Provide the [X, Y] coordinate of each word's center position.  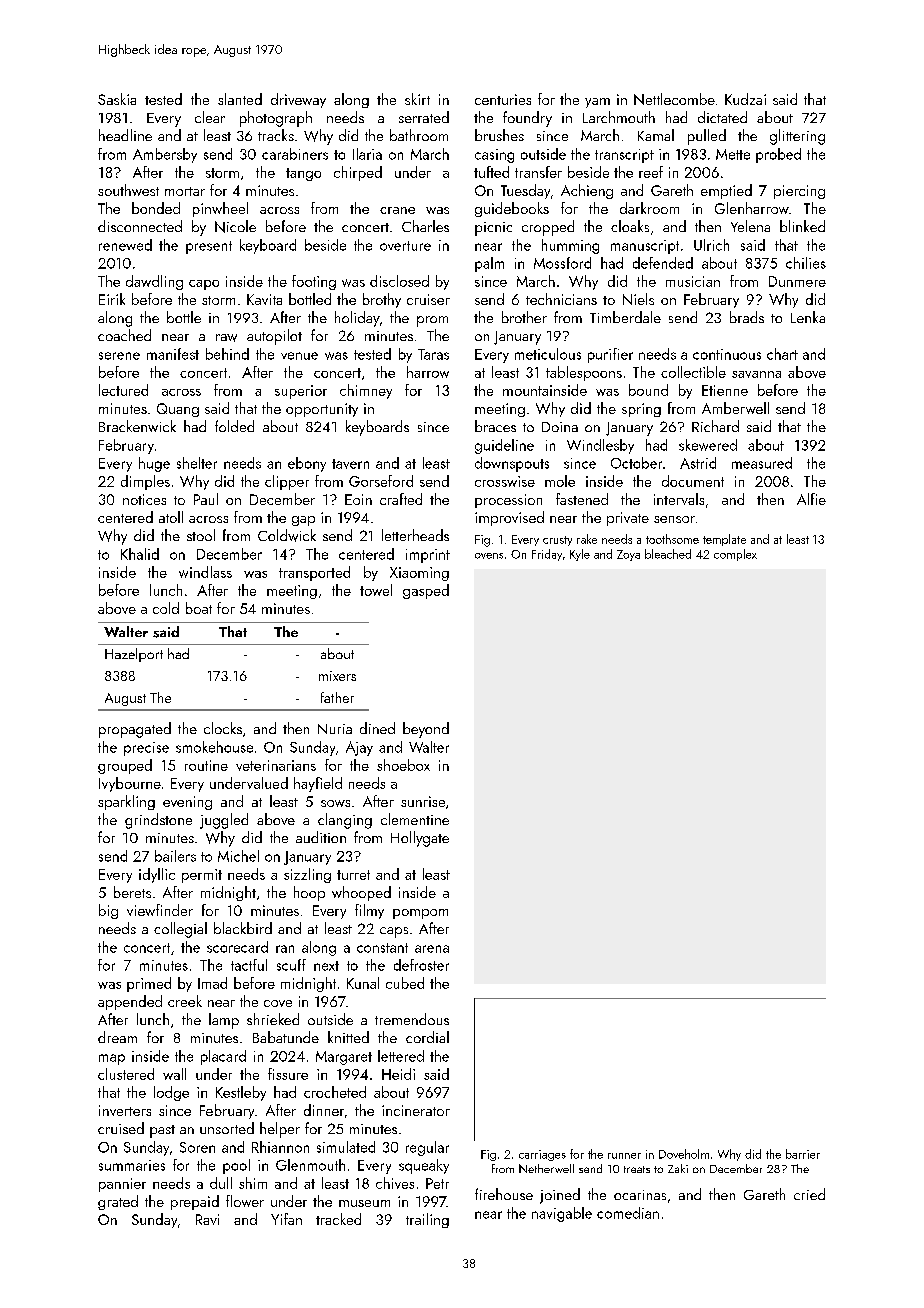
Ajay [359, 748]
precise [146, 749]
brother [524, 317]
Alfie [811, 499]
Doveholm [684, 1154]
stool [201, 535]
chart [782, 354]
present [209, 247]
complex [735, 555]
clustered [126, 1074]
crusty [557, 541]
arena [432, 949]
